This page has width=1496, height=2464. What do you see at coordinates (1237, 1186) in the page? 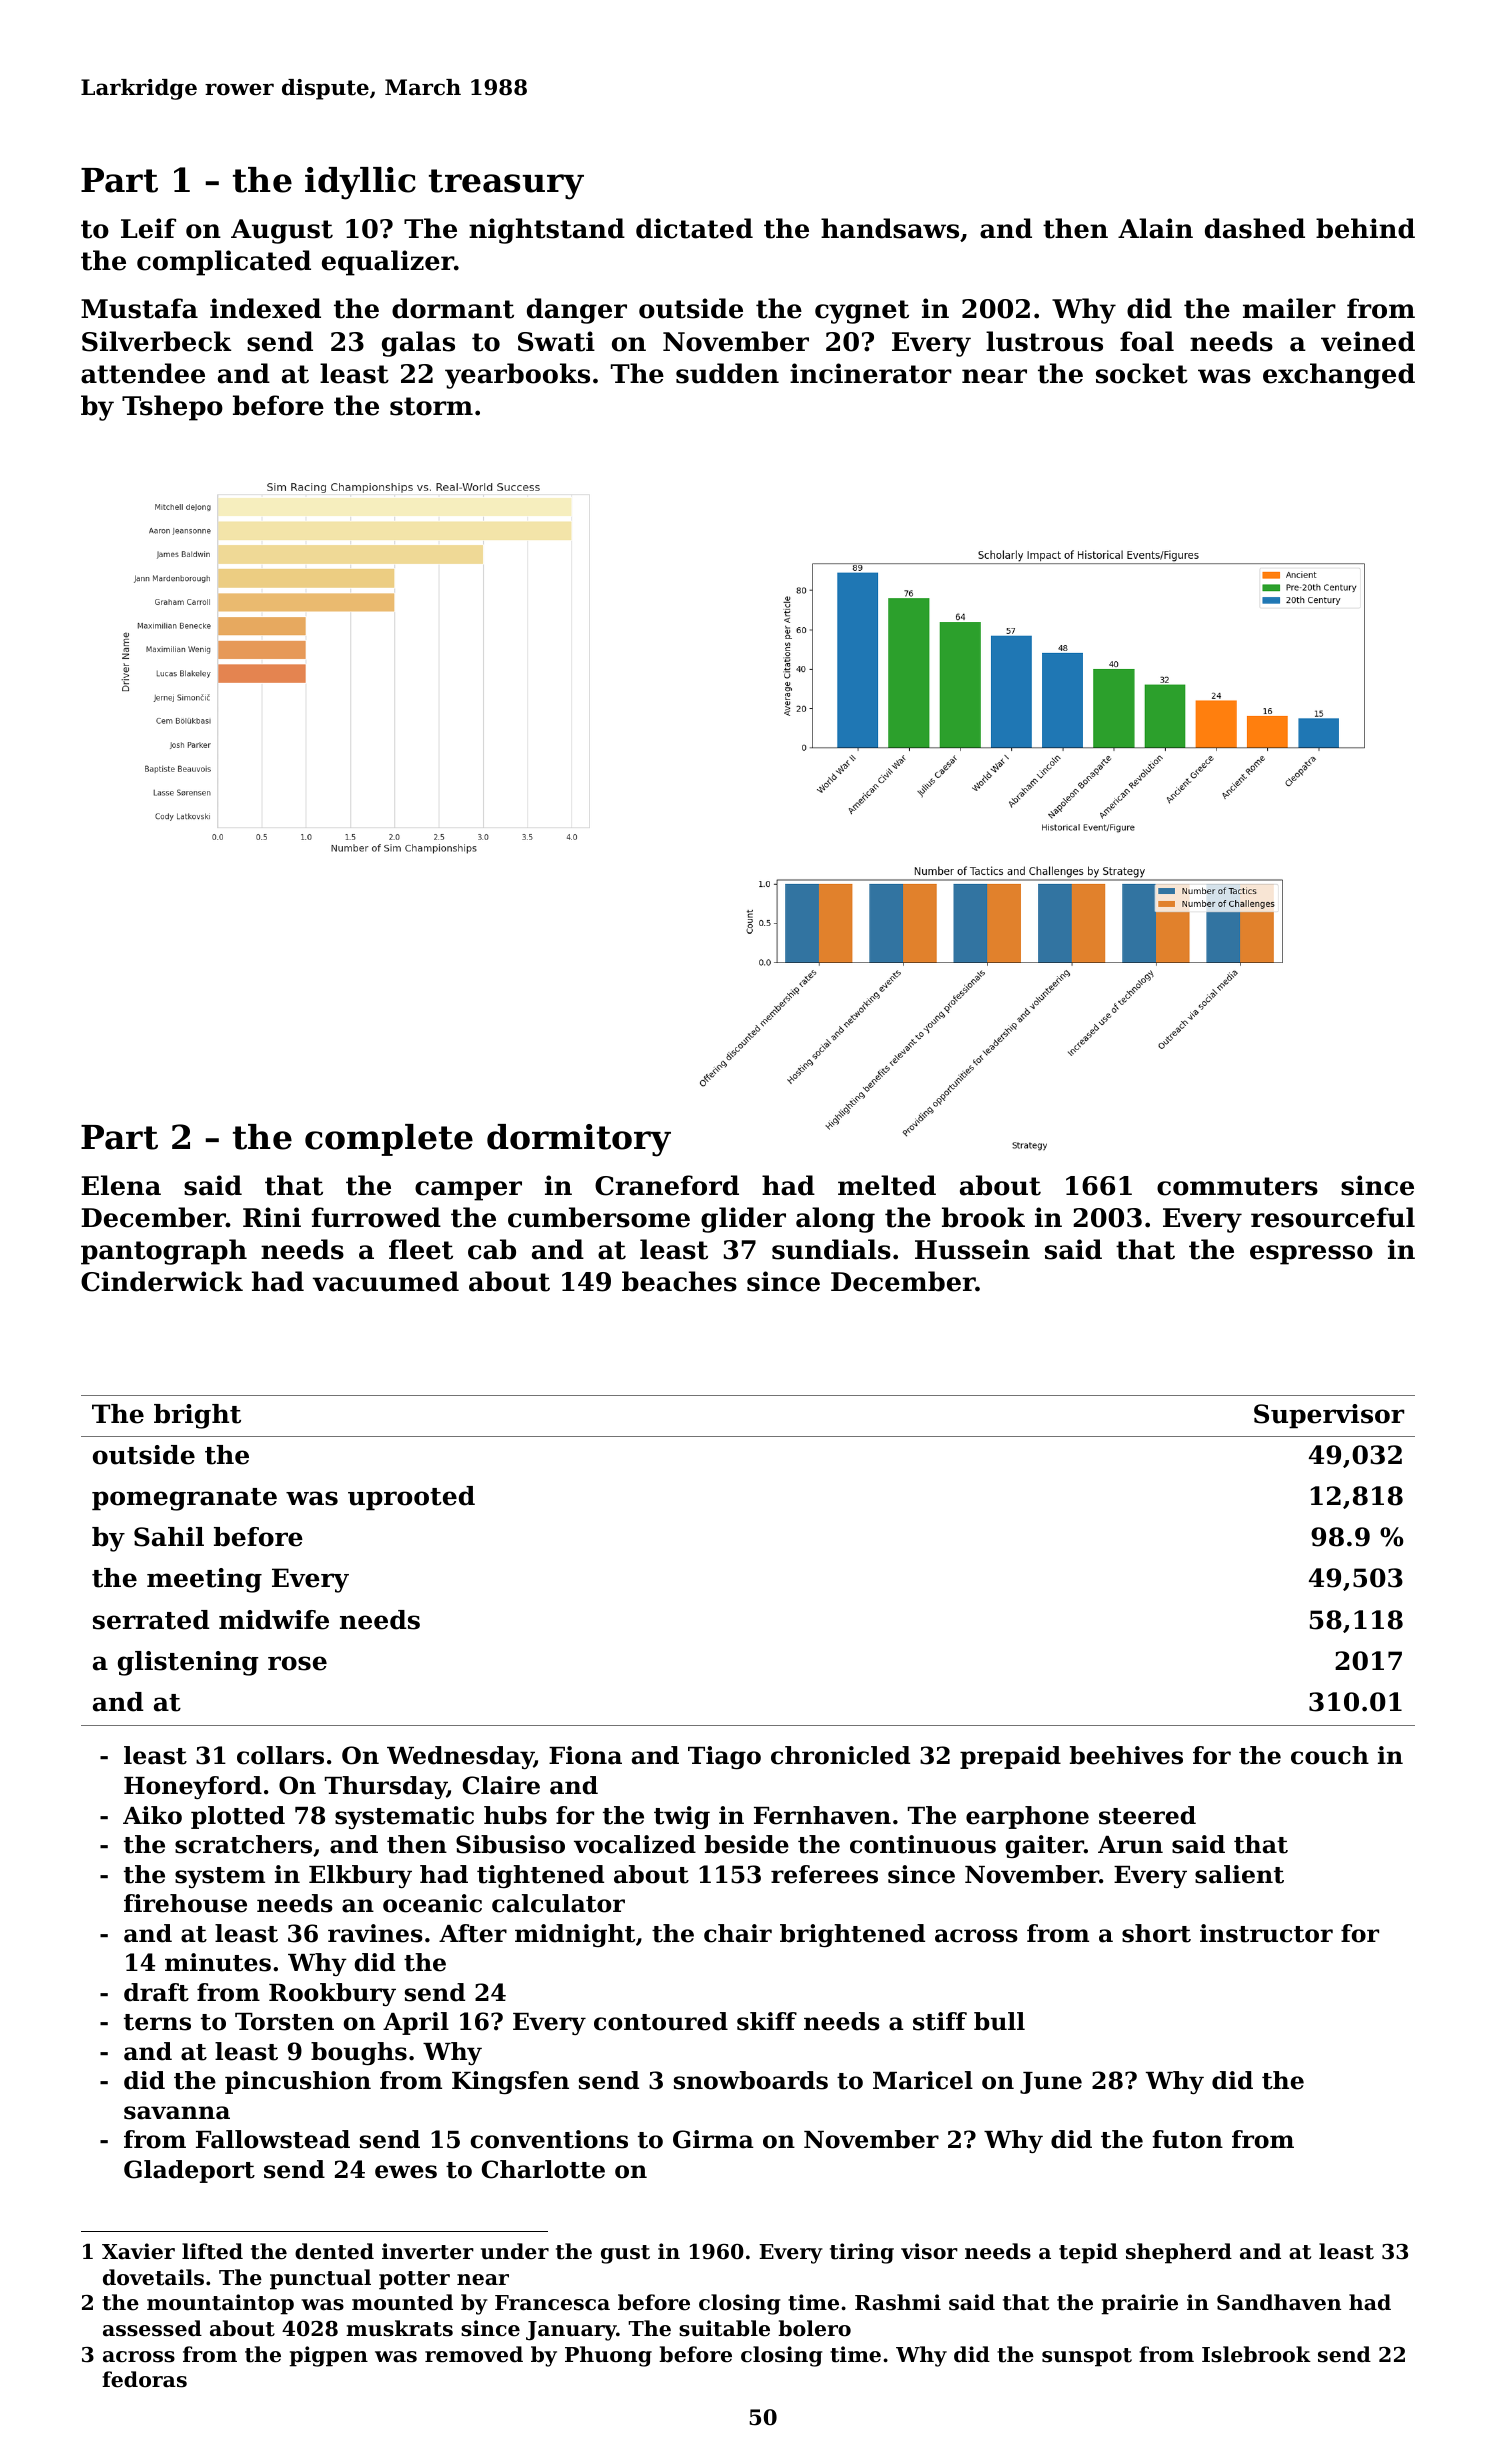
I see `commuters` at bounding box center [1237, 1186].
